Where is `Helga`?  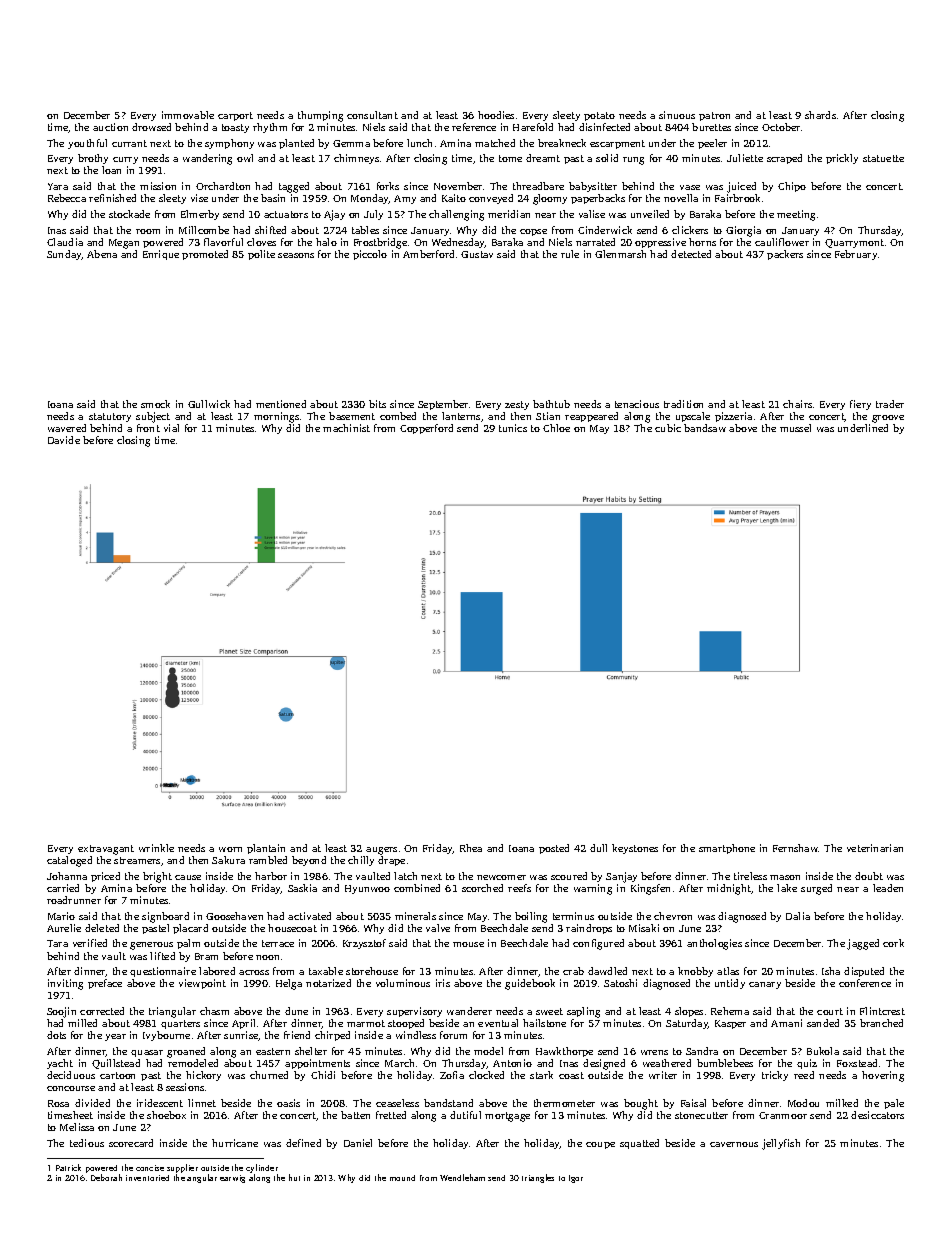
Helga is located at coordinates (289, 984).
